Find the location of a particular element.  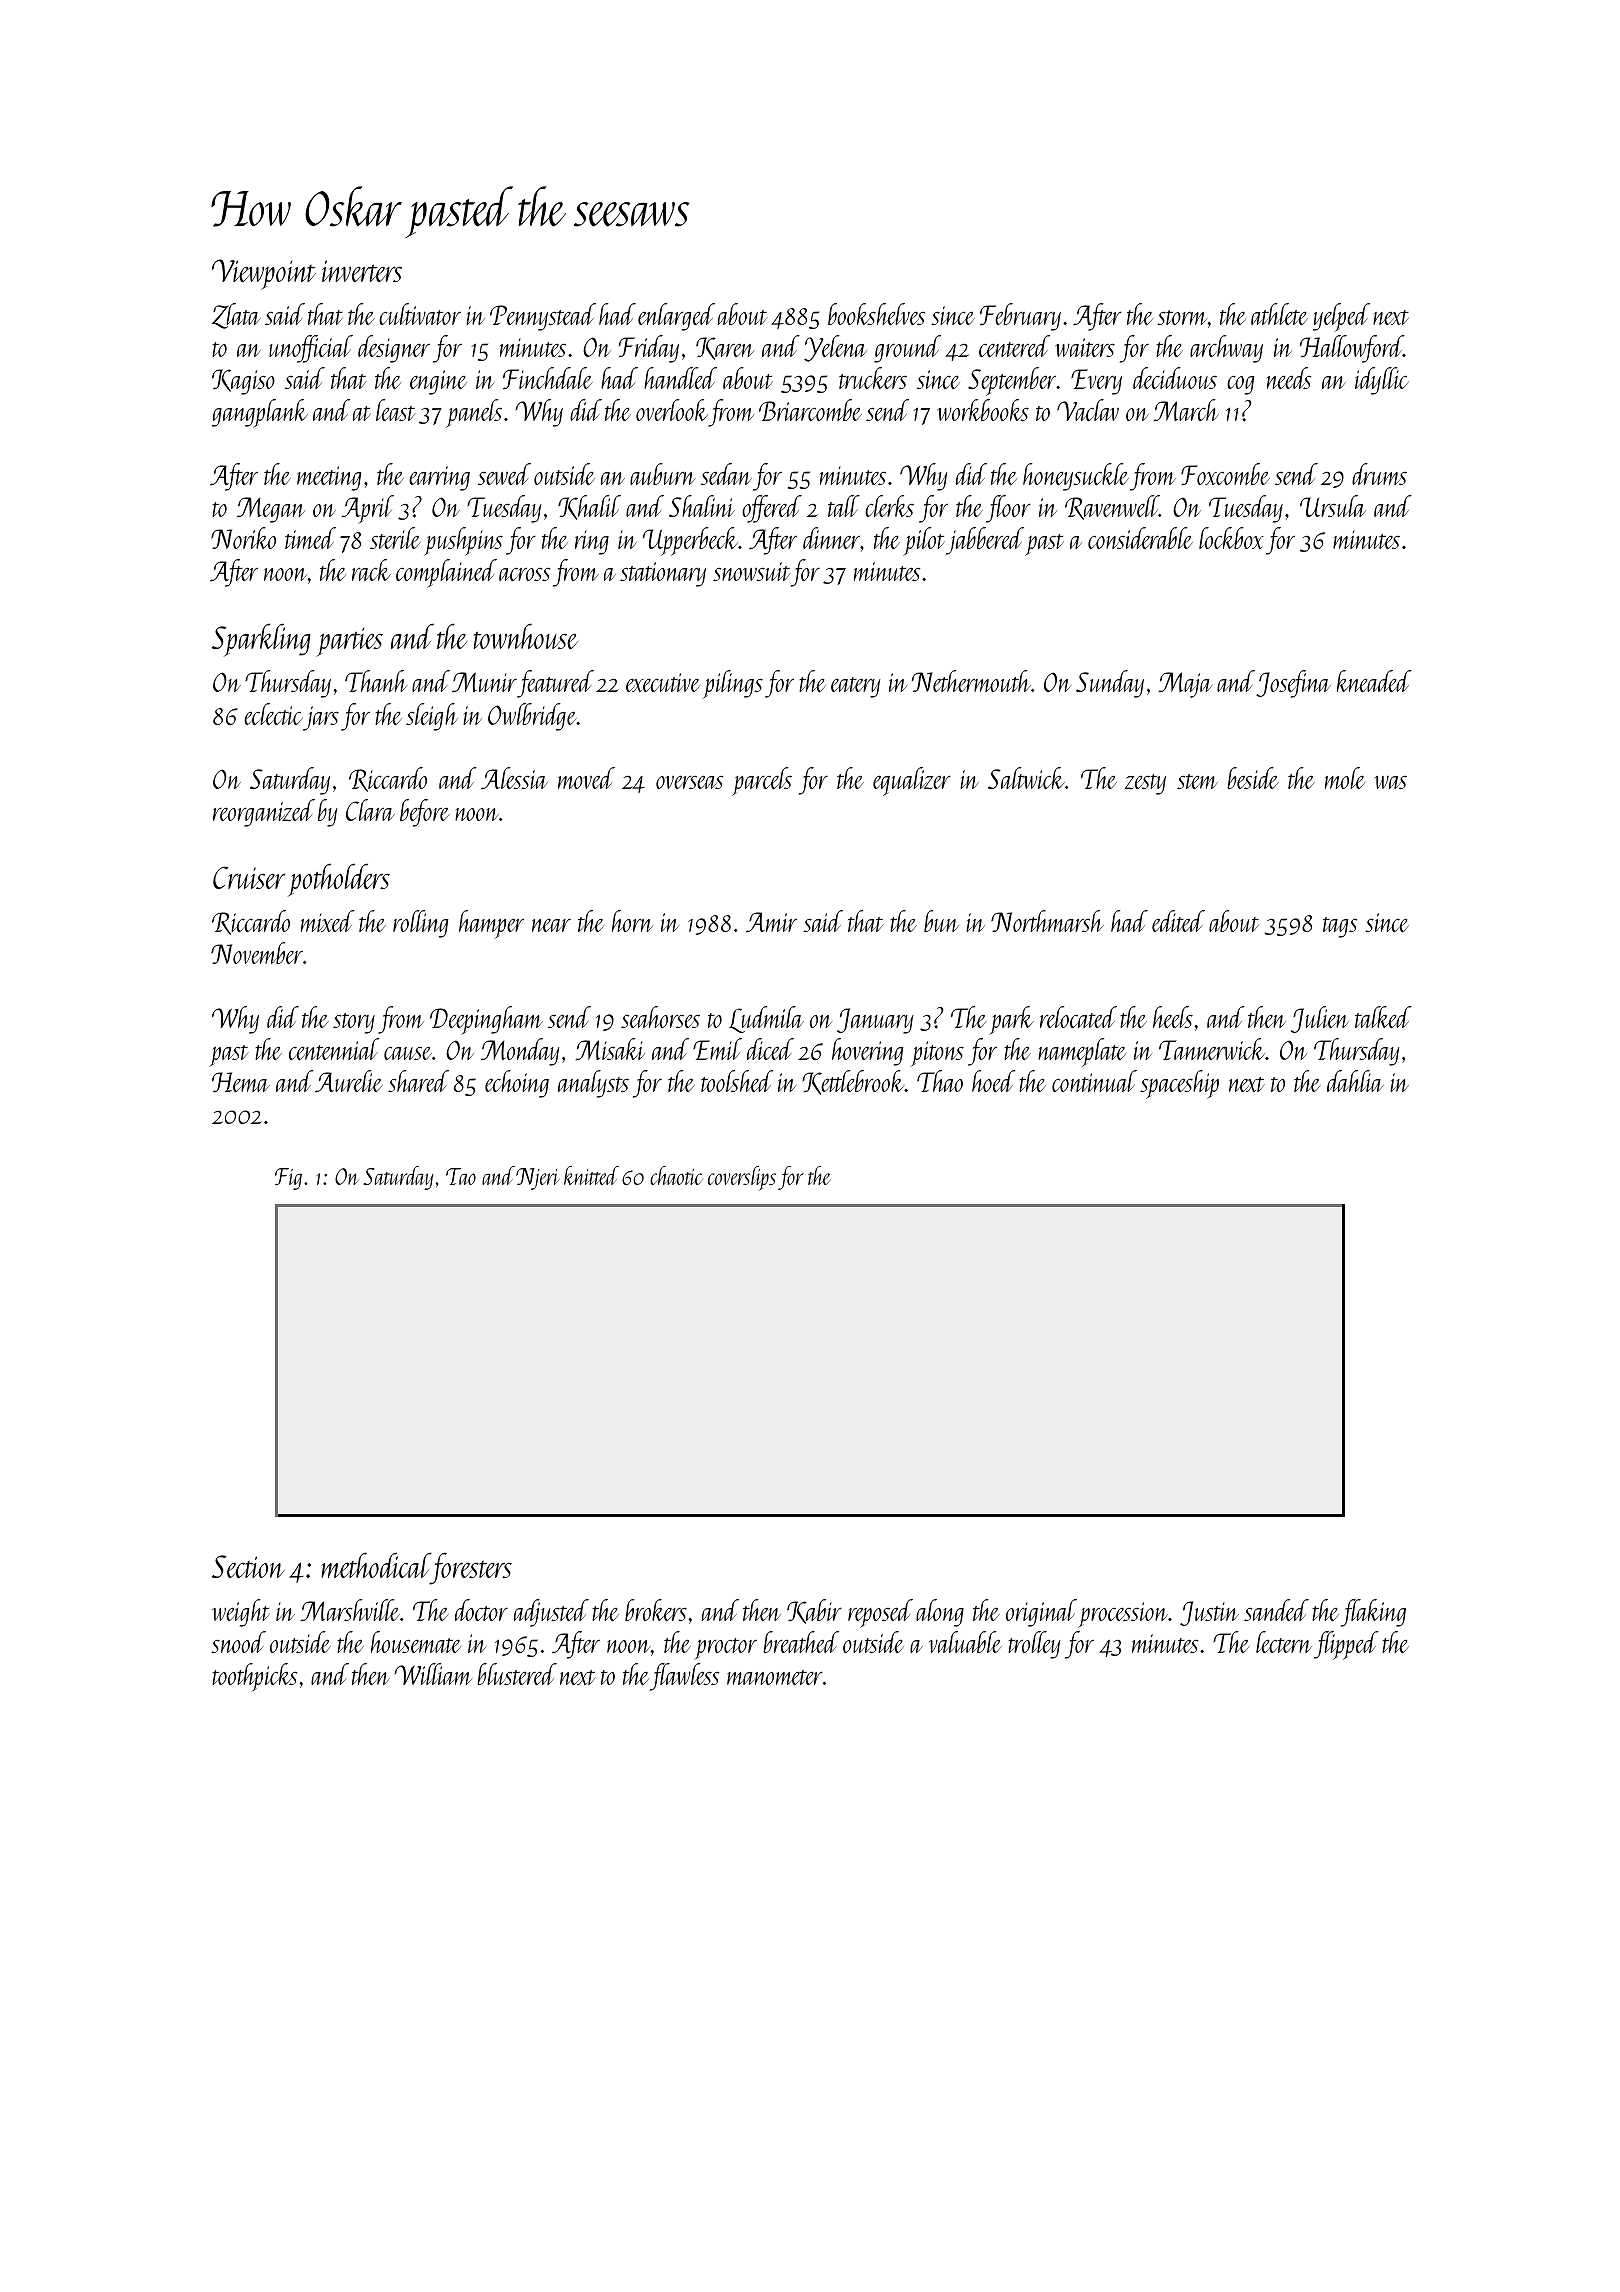

tags is located at coordinates (1340, 927).
